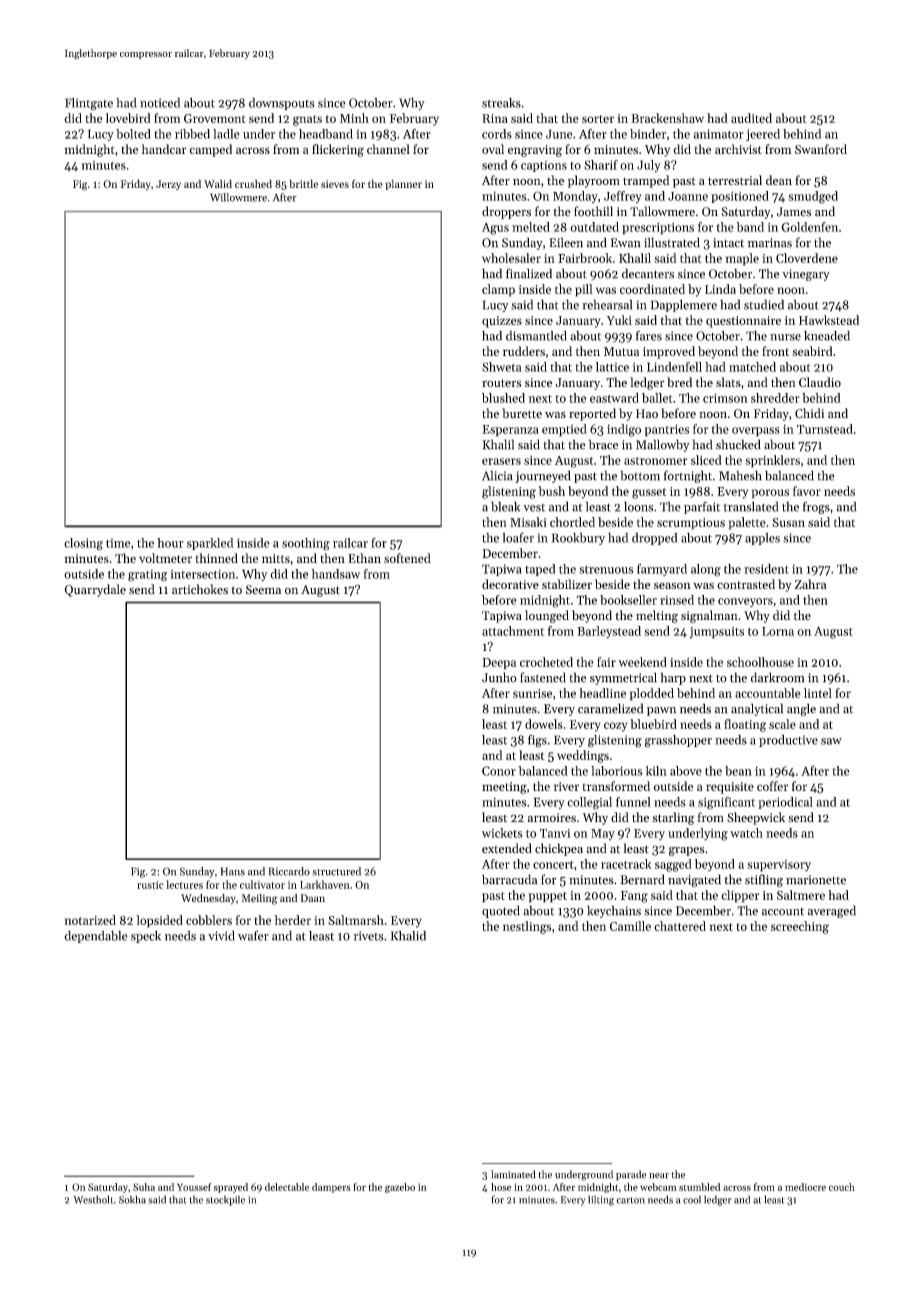  Describe the element at coordinates (132, 1199) in the screenshot. I see `Sokha` at that location.
